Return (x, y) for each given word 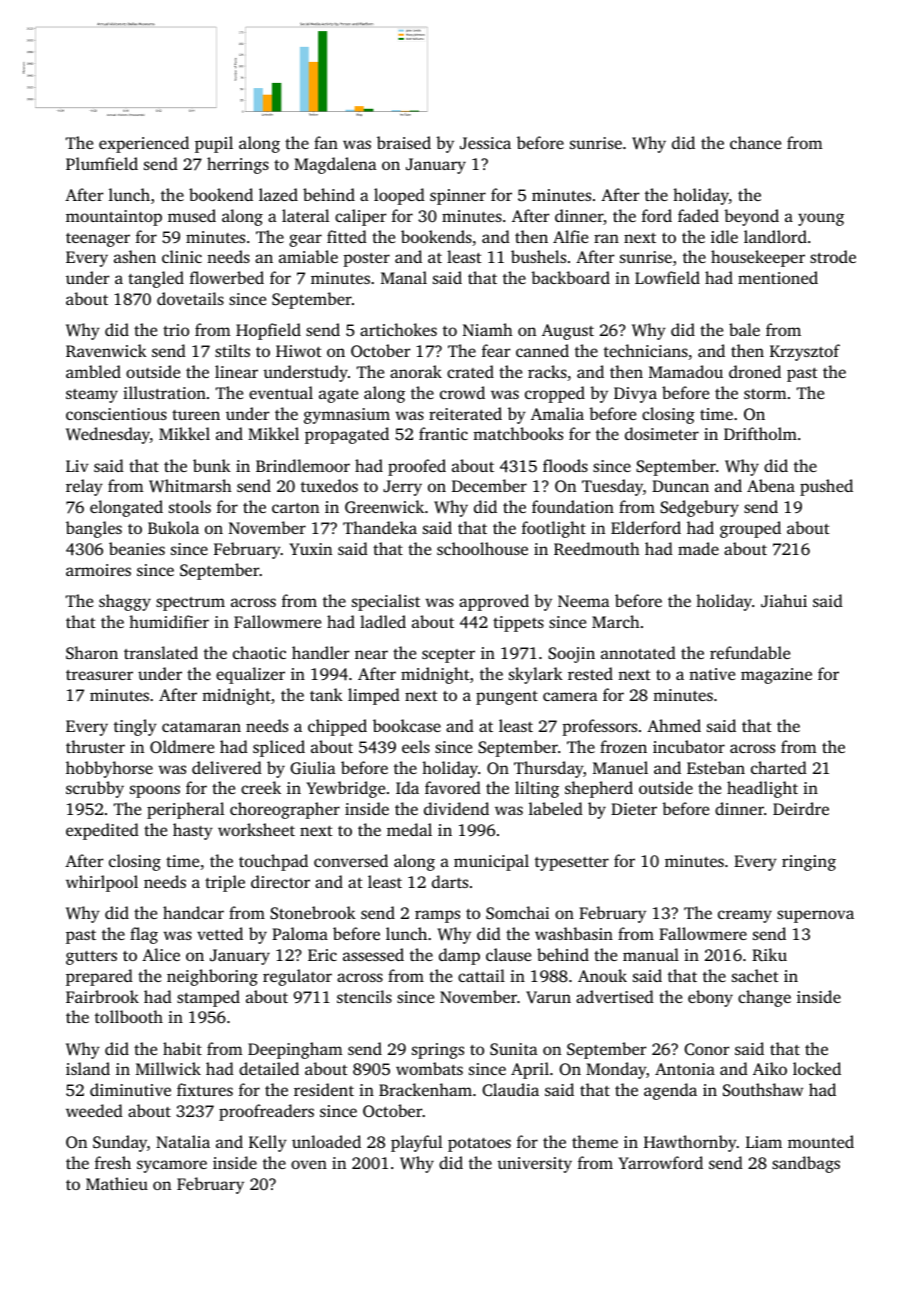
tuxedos (329, 485)
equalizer (250, 675)
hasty (193, 831)
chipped (337, 727)
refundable (750, 652)
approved (494, 602)
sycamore (172, 1166)
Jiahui (784, 601)
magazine (776, 676)
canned (542, 350)
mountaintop (114, 218)
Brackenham (425, 1089)
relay (84, 487)
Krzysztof (805, 352)
